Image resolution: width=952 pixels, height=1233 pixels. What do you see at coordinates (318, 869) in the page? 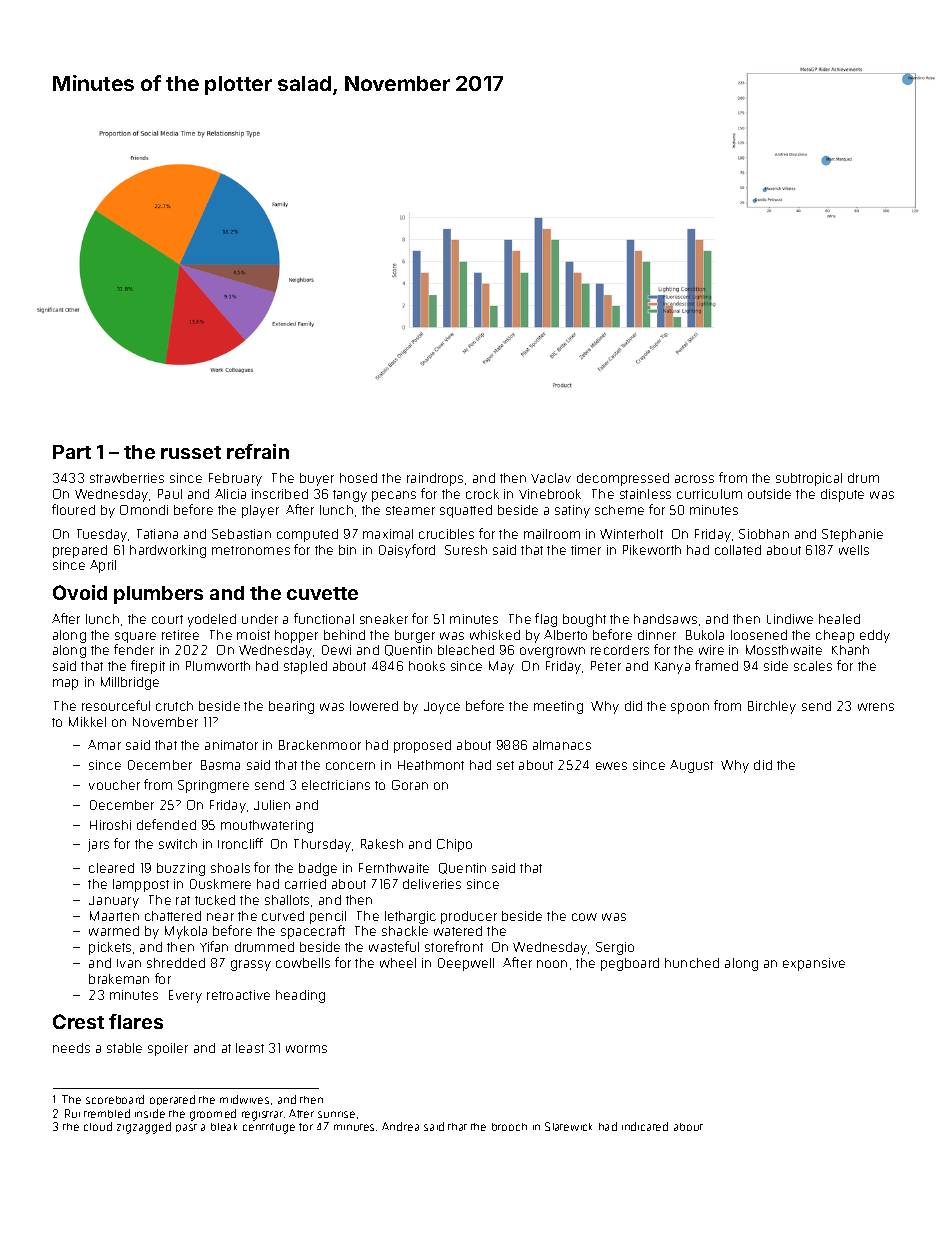
I see `badge` at bounding box center [318, 869].
